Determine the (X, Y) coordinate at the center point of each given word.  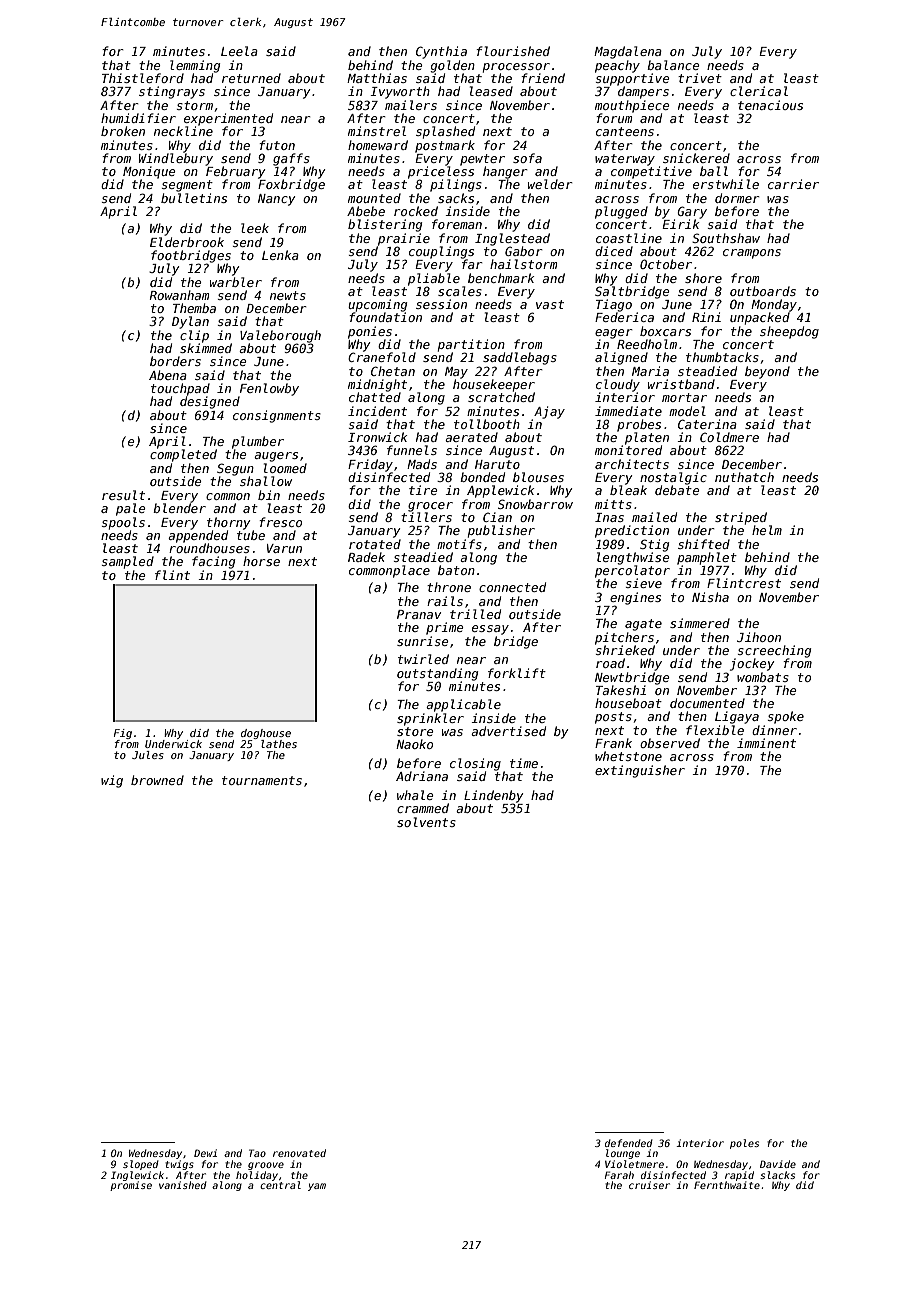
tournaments (262, 780)
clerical (759, 91)
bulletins (194, 198)
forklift (517, 673)
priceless (441, 172)
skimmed (206, 348)
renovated (299, 1153)
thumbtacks (722, 357)
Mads (422, 464)
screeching (774, 651)
